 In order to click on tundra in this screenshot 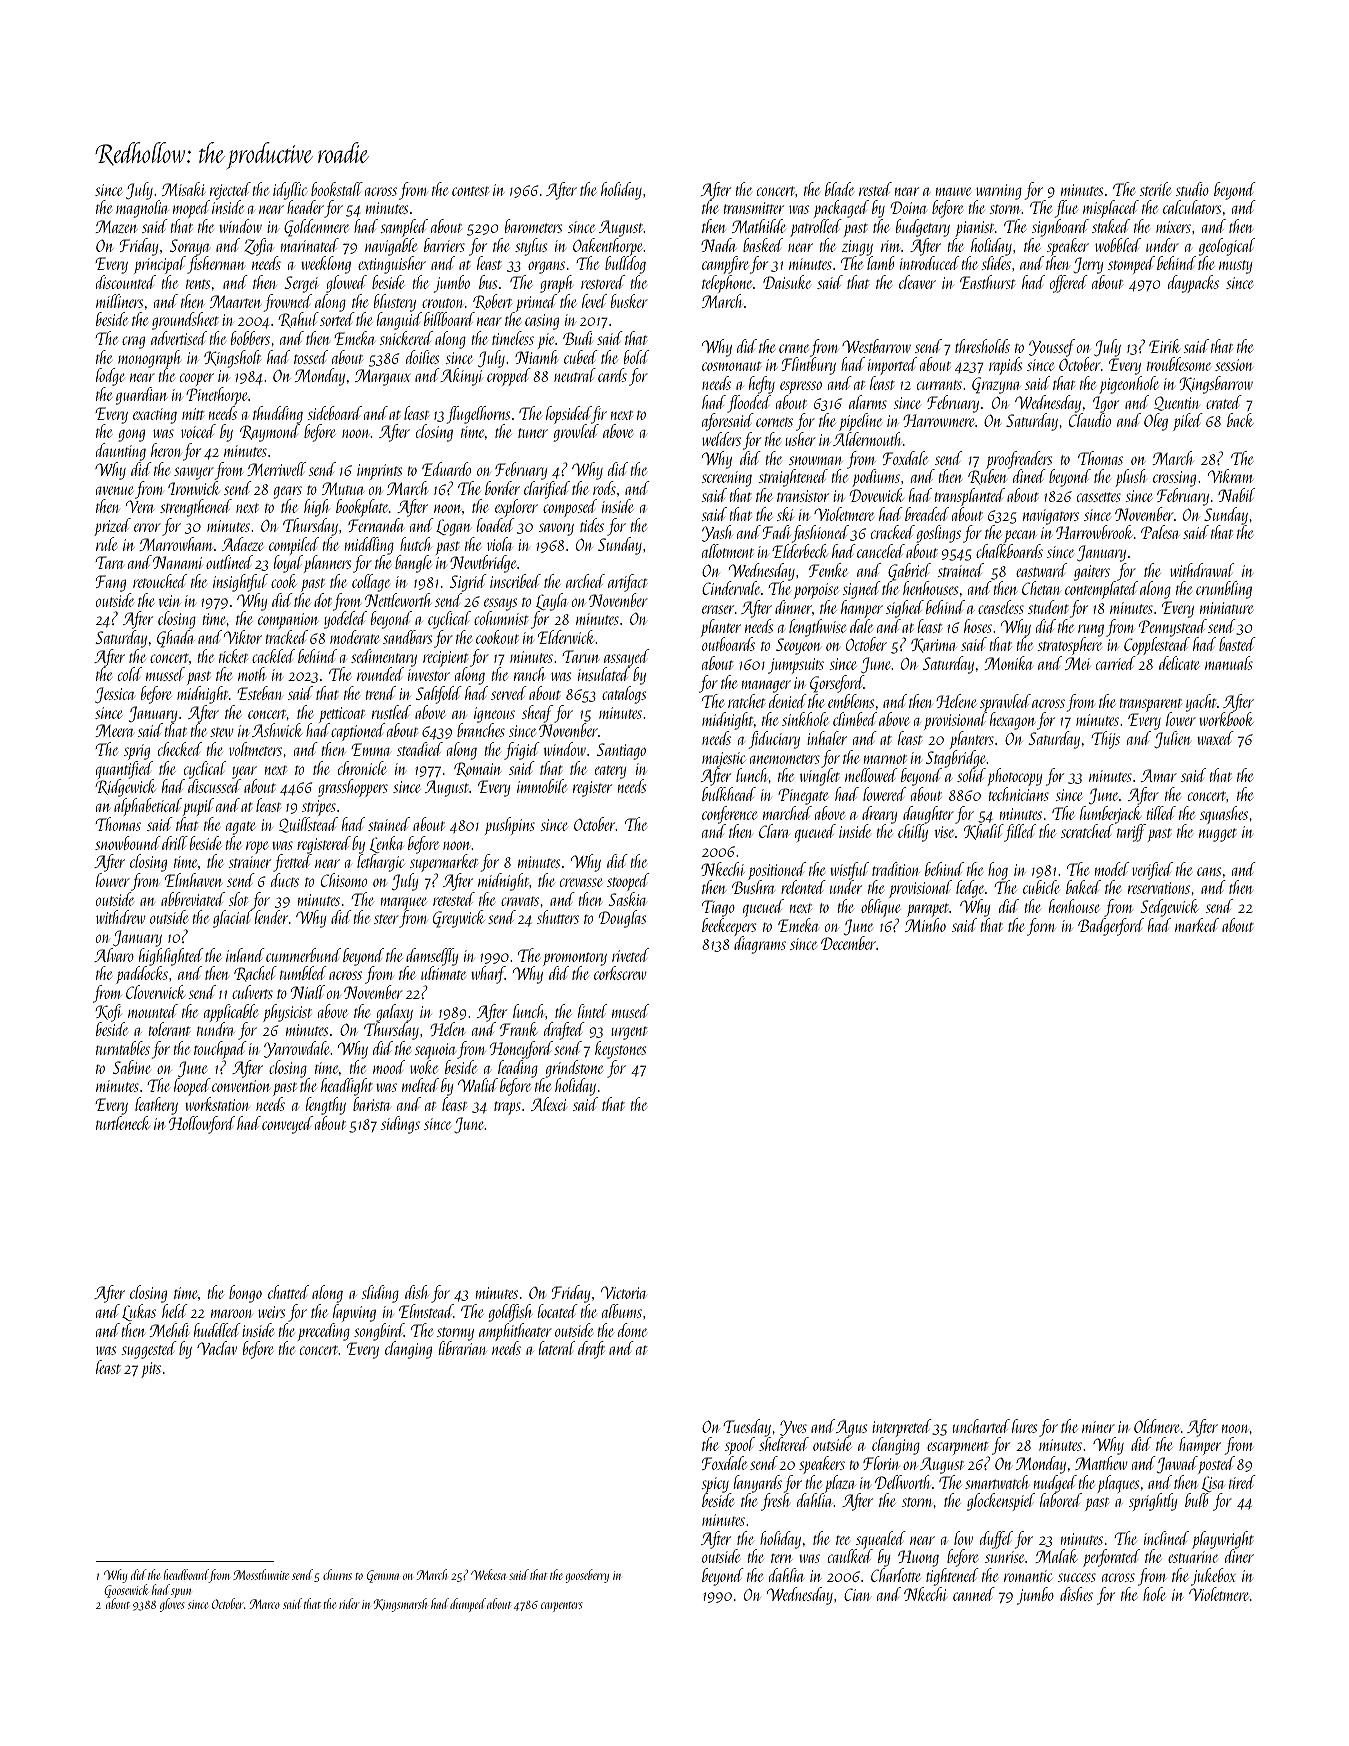, I will do `click(216, 1029)`.
